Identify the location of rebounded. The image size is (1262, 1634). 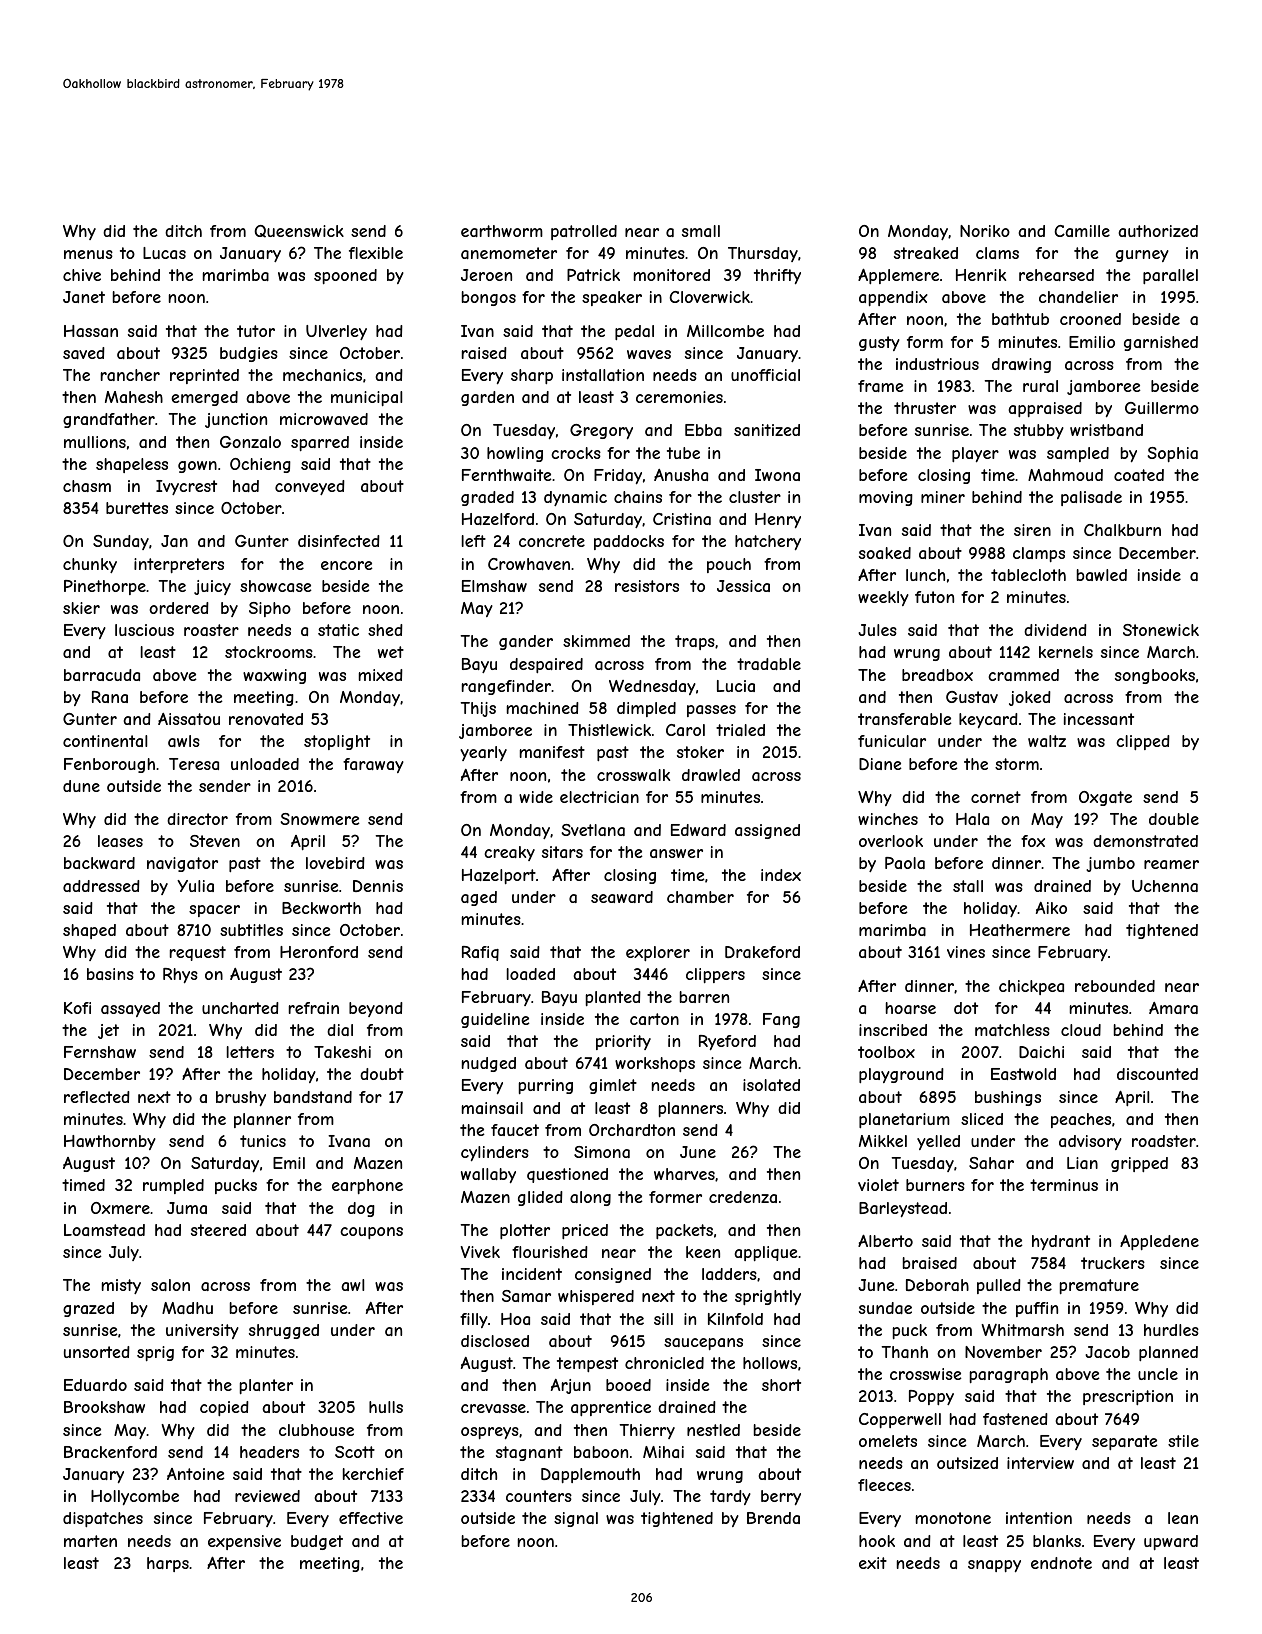
(1115, 986).
